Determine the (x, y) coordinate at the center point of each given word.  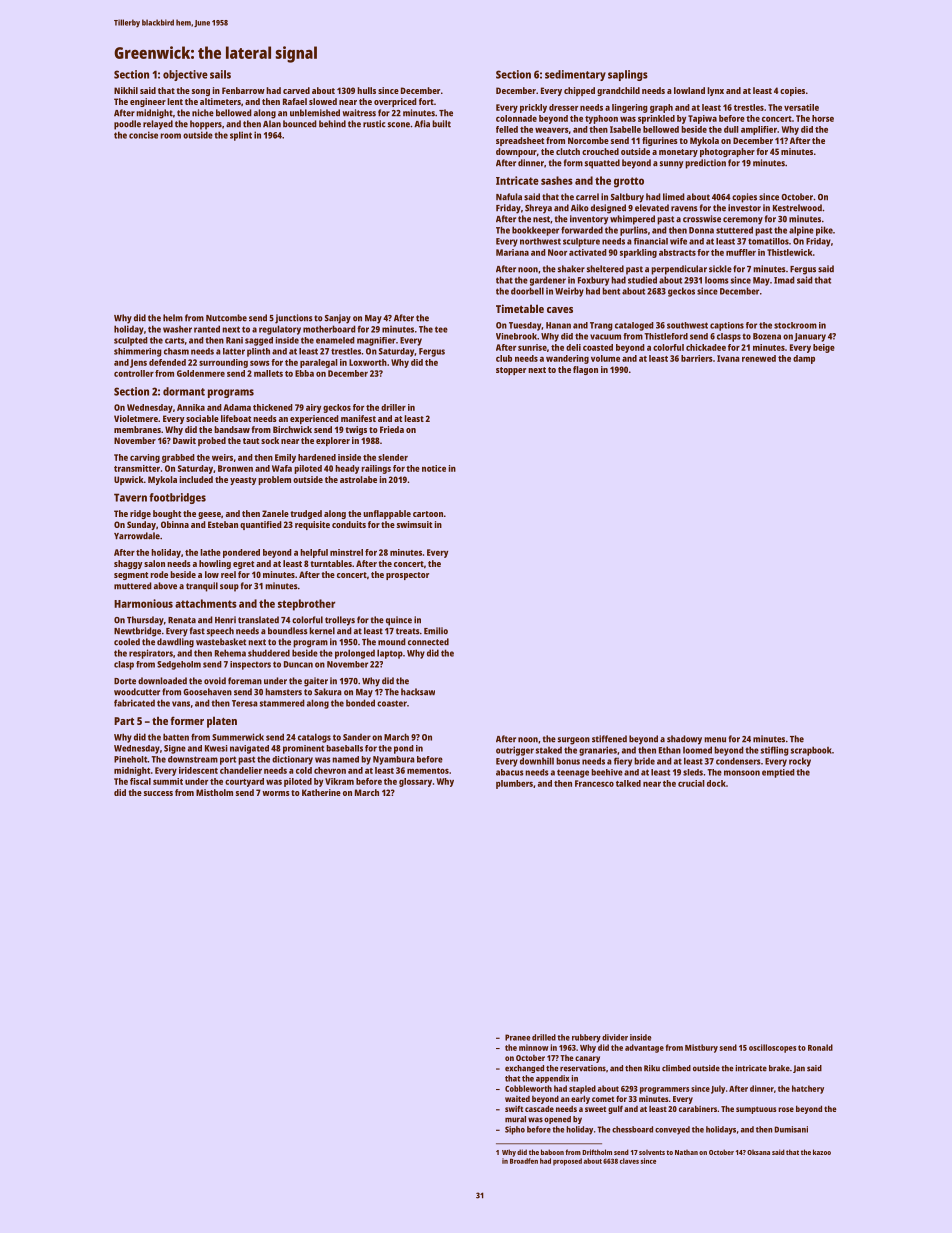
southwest (687, 325)
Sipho (515, 1130)
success (158, 793)
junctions (294, 319)
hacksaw (418, 692)
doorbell (527, 291)
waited (517, 1099)
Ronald (820, 1047)
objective (185, 75)
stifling (775, 751)
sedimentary (575, 75)
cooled (127, 642)
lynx (715, 91)
